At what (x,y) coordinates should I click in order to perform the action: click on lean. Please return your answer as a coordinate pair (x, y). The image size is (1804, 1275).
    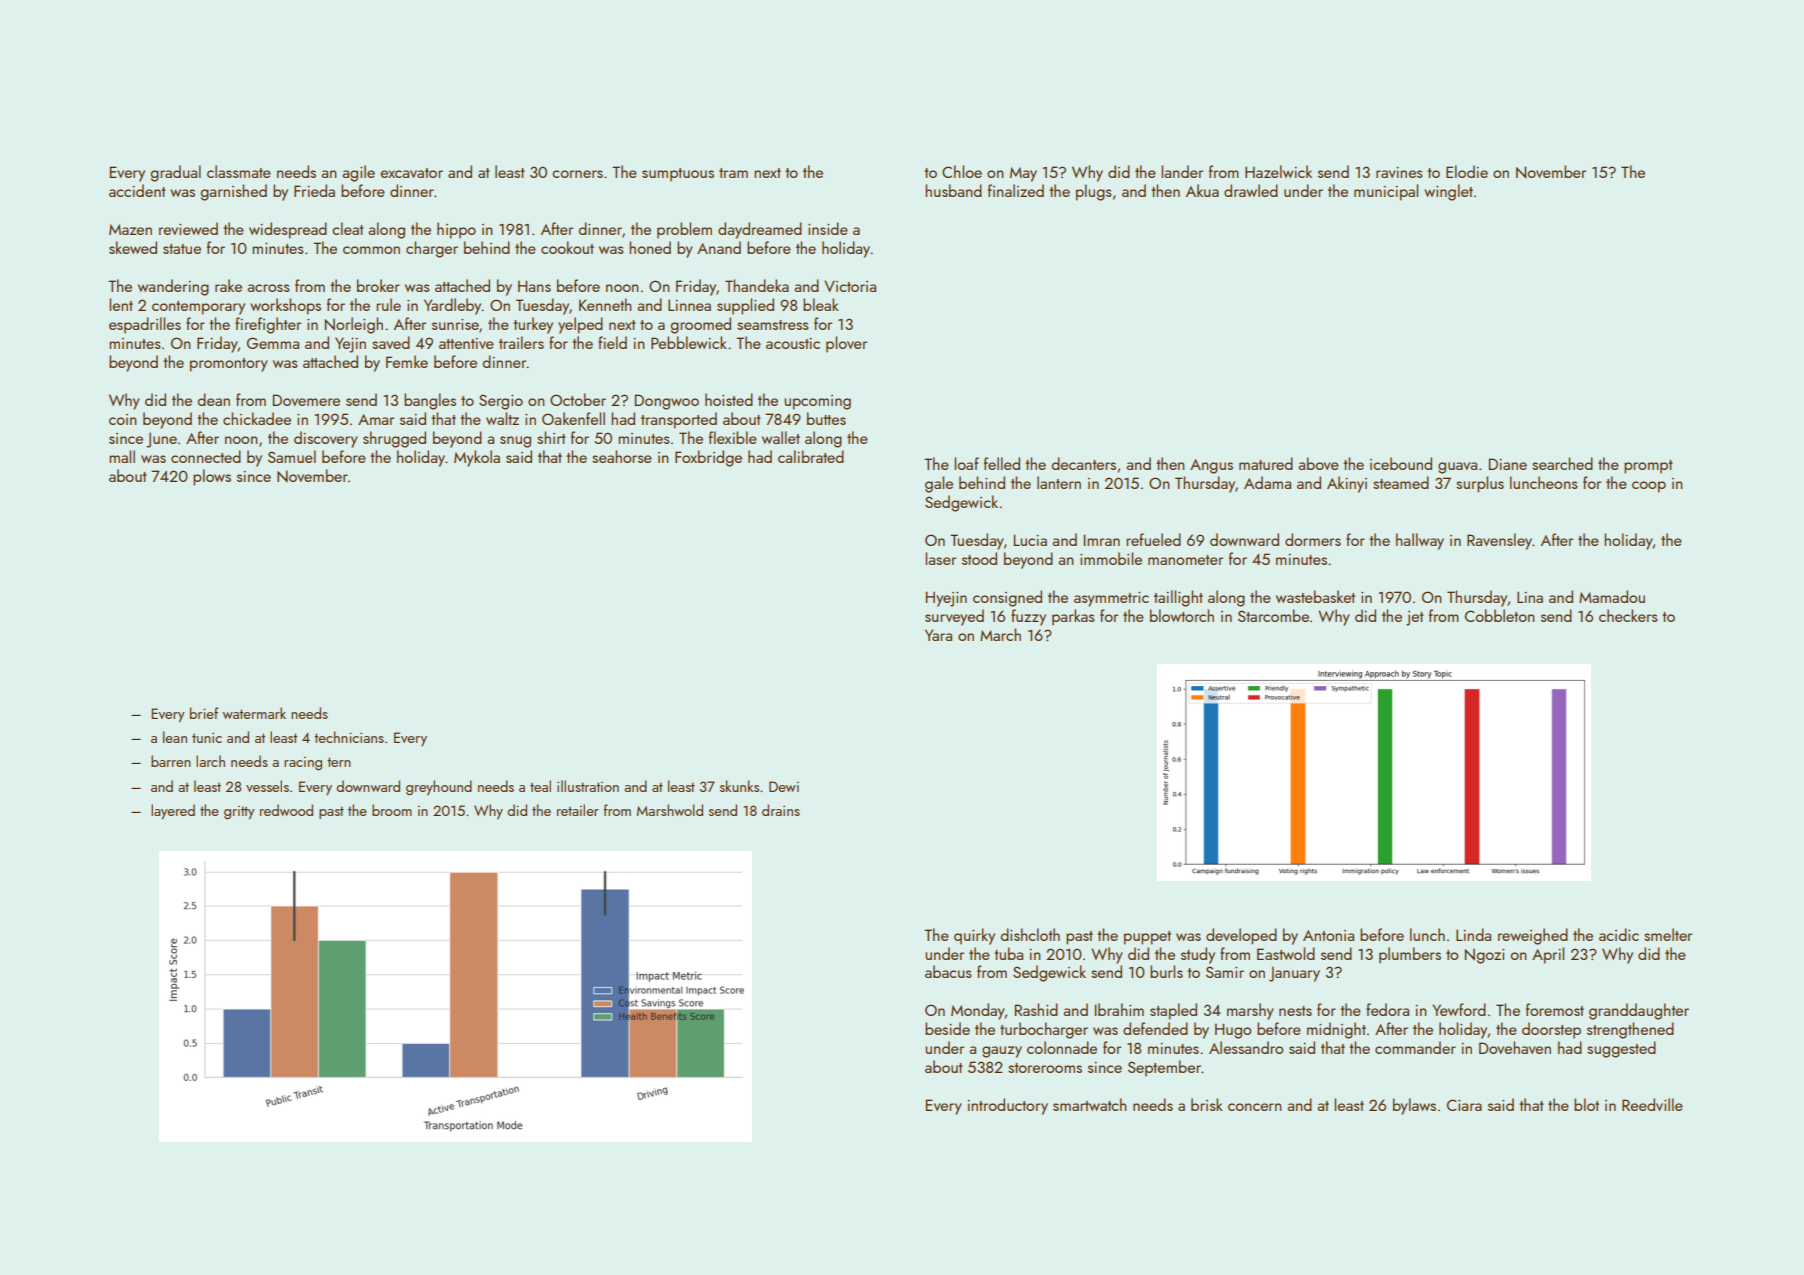
    Looking at the image, I should click on (175, 737).
